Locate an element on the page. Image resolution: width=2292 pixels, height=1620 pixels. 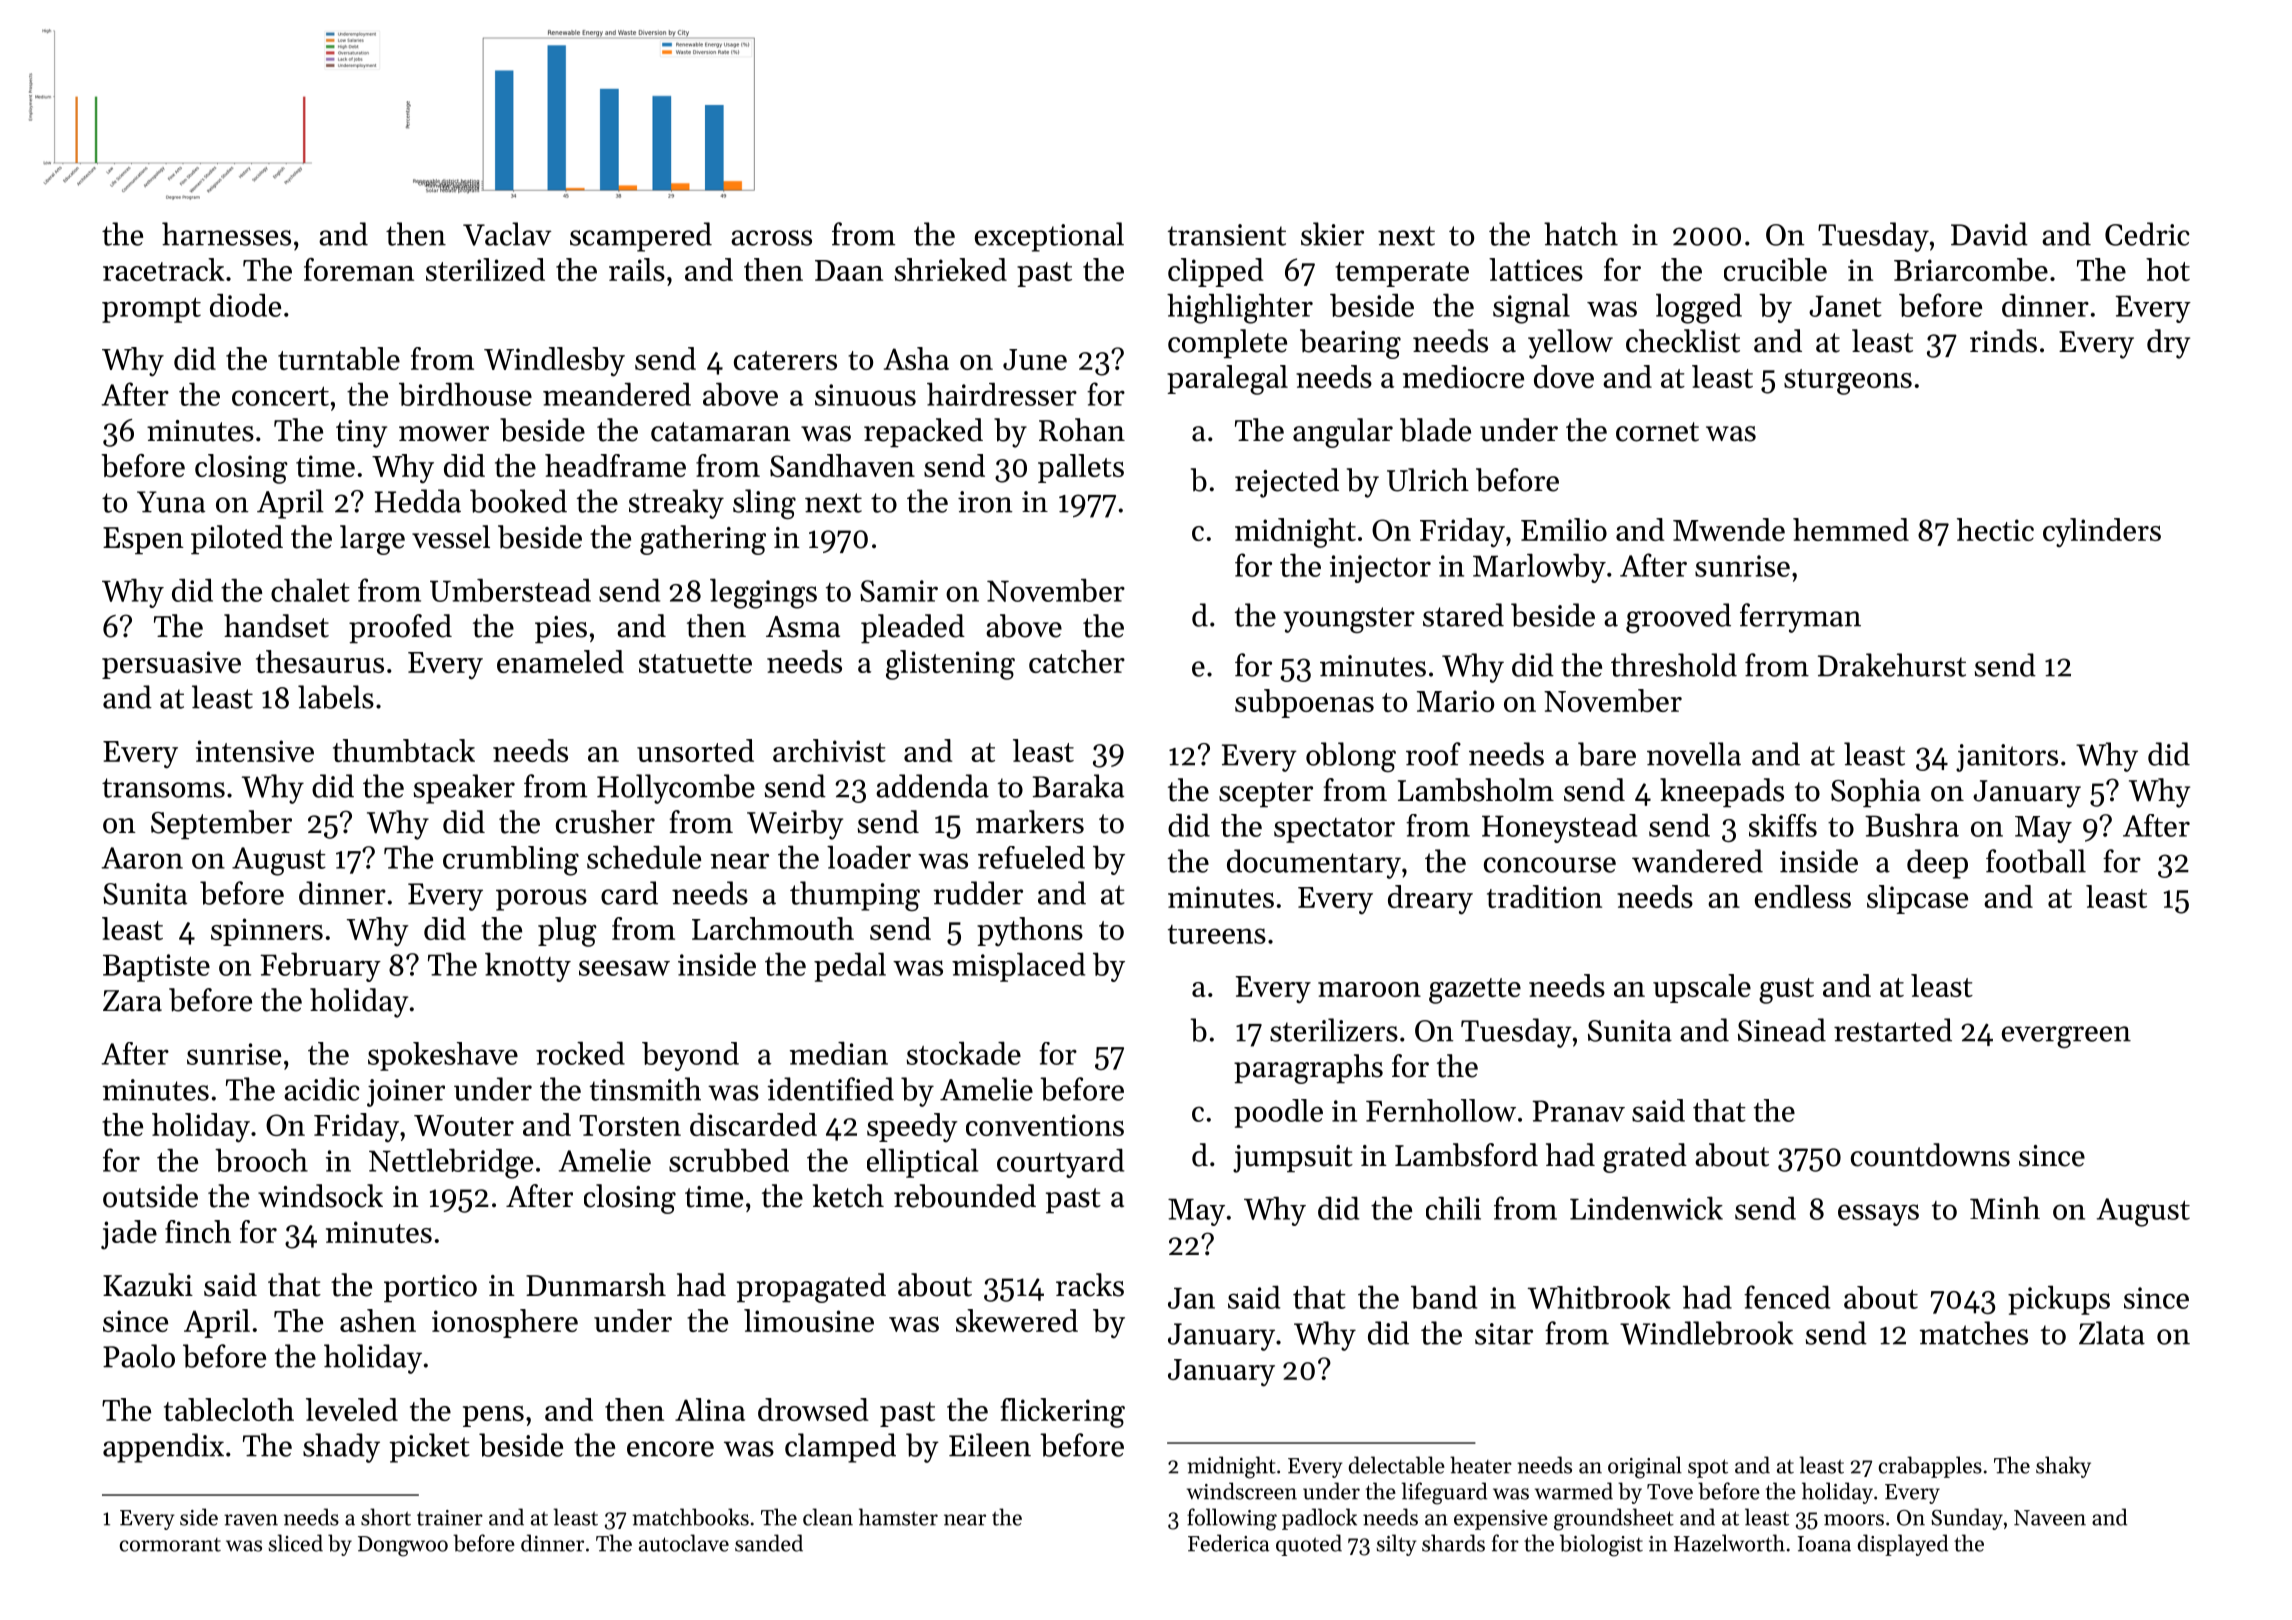
harnesses is located at coordinates (226, 234).
